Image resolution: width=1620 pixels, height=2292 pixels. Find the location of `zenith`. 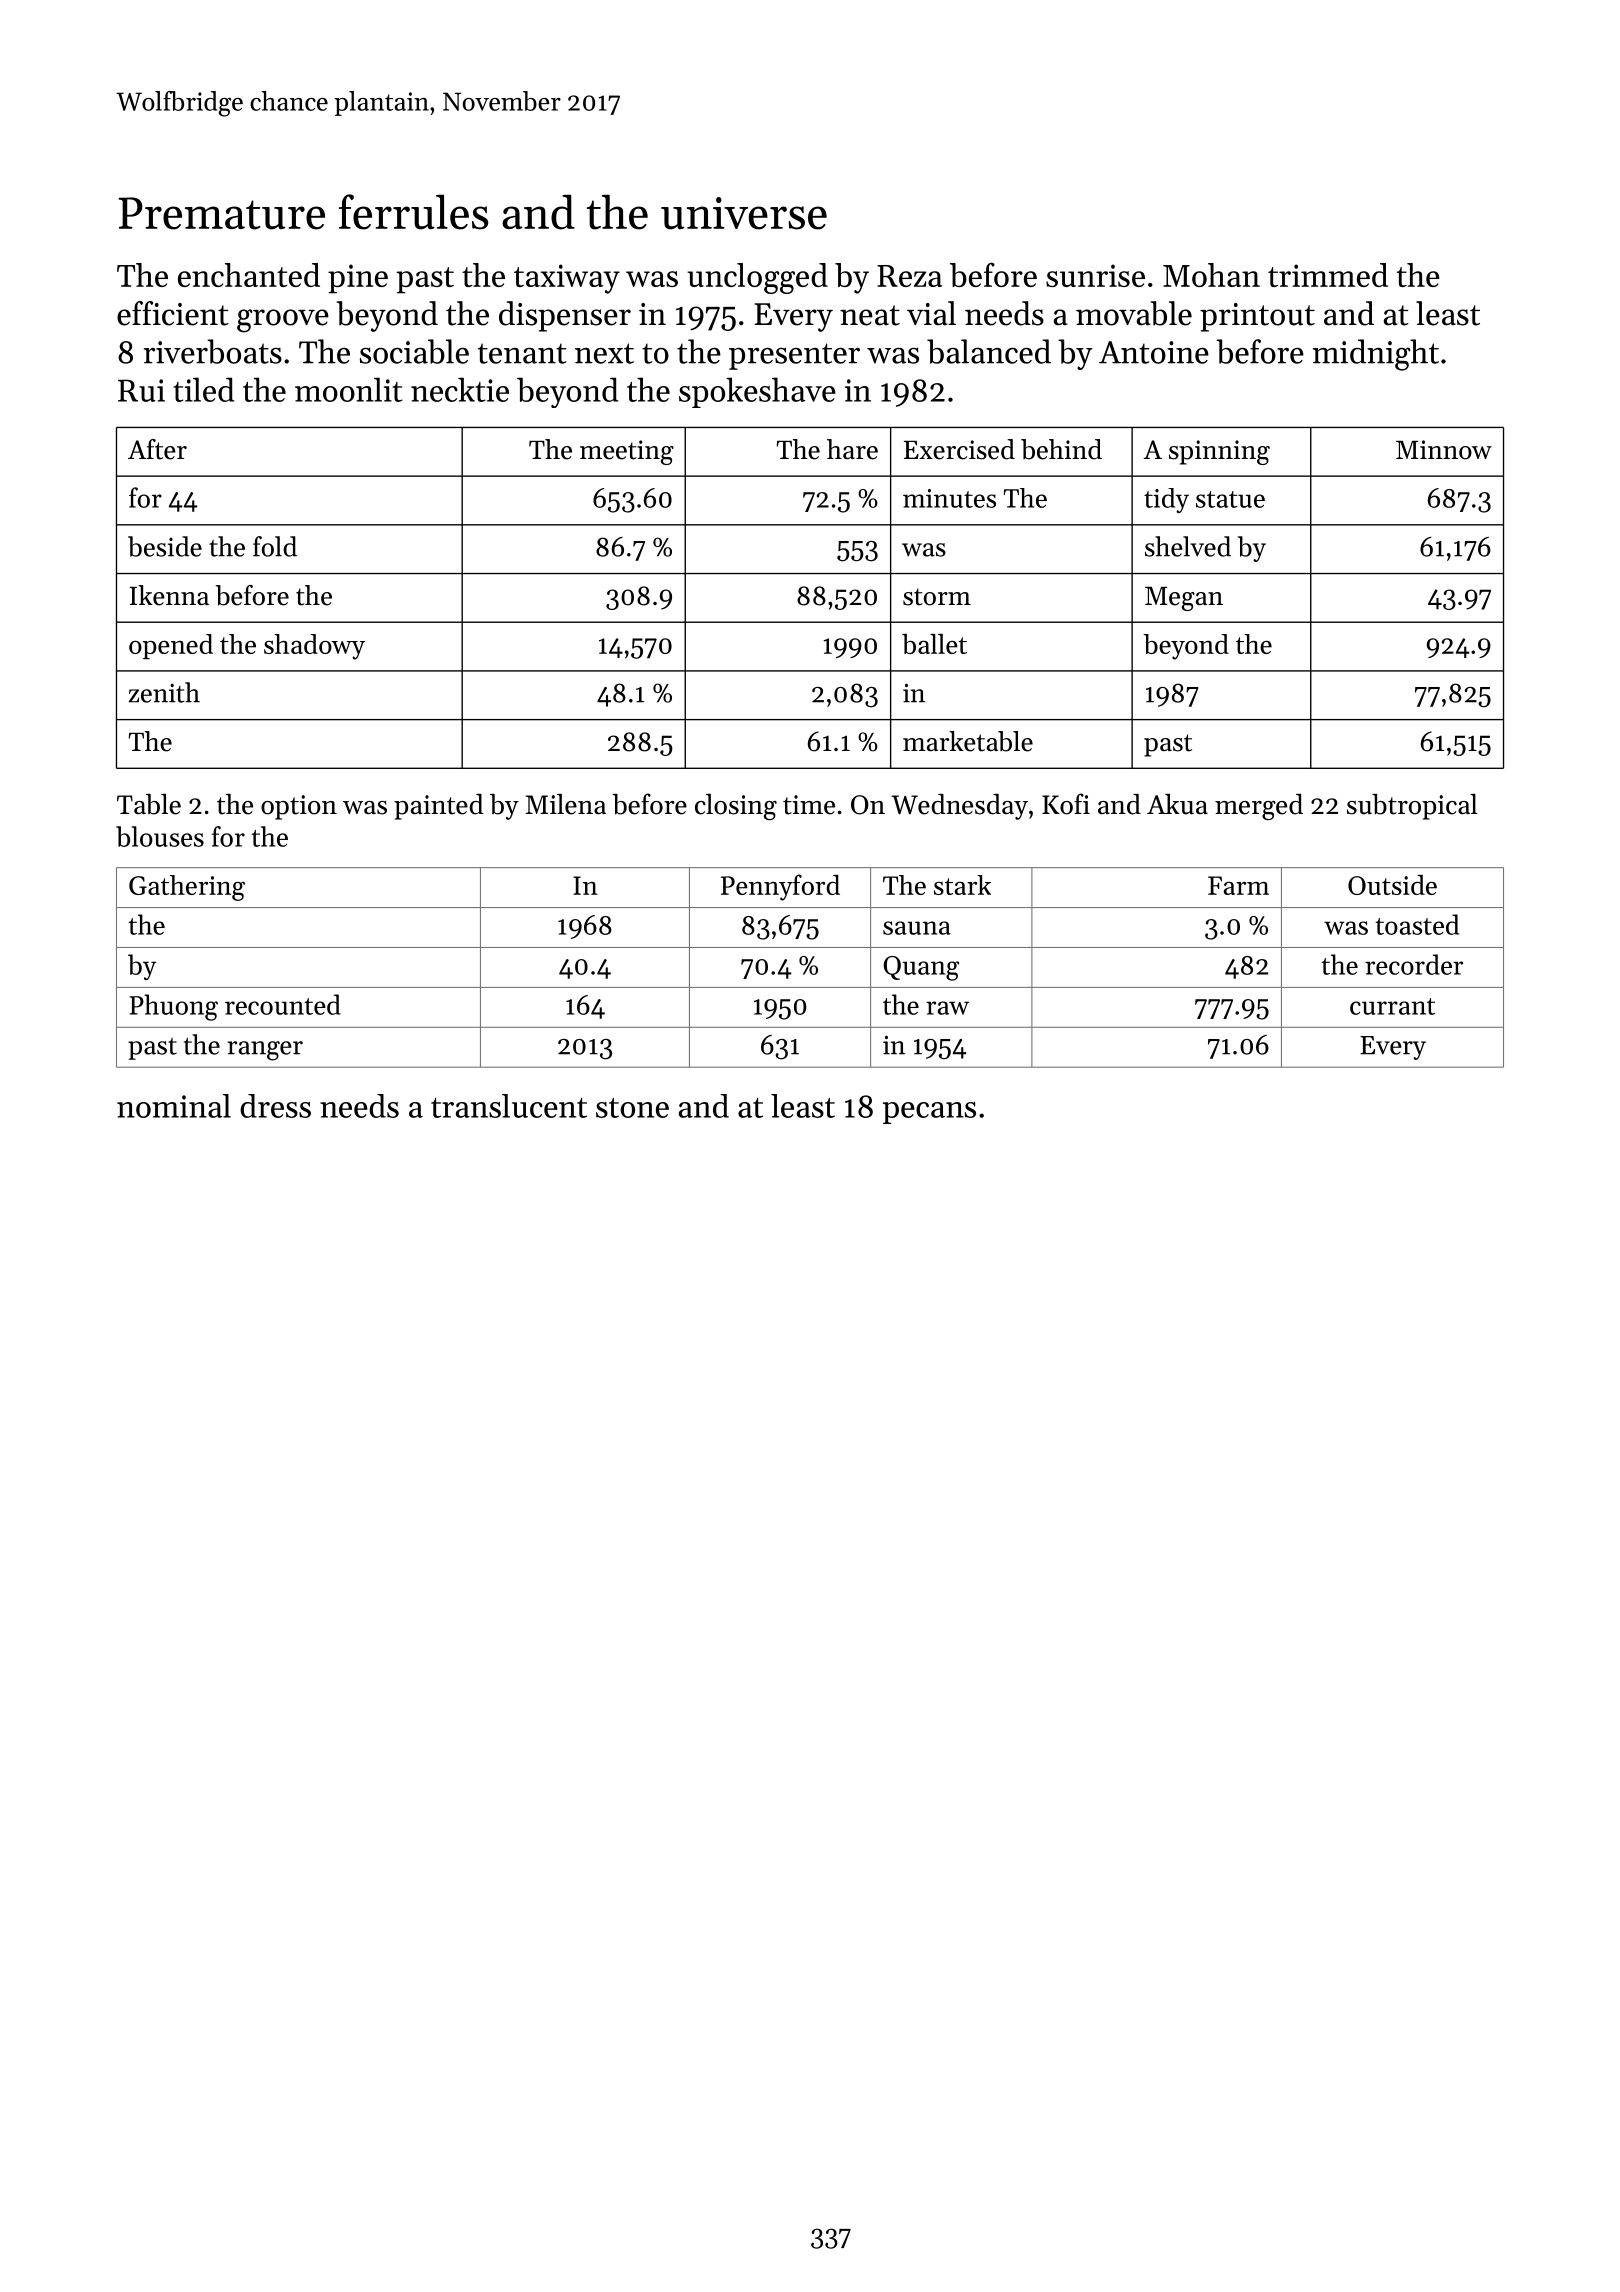

zenith is located at coordinates (164, 692).
